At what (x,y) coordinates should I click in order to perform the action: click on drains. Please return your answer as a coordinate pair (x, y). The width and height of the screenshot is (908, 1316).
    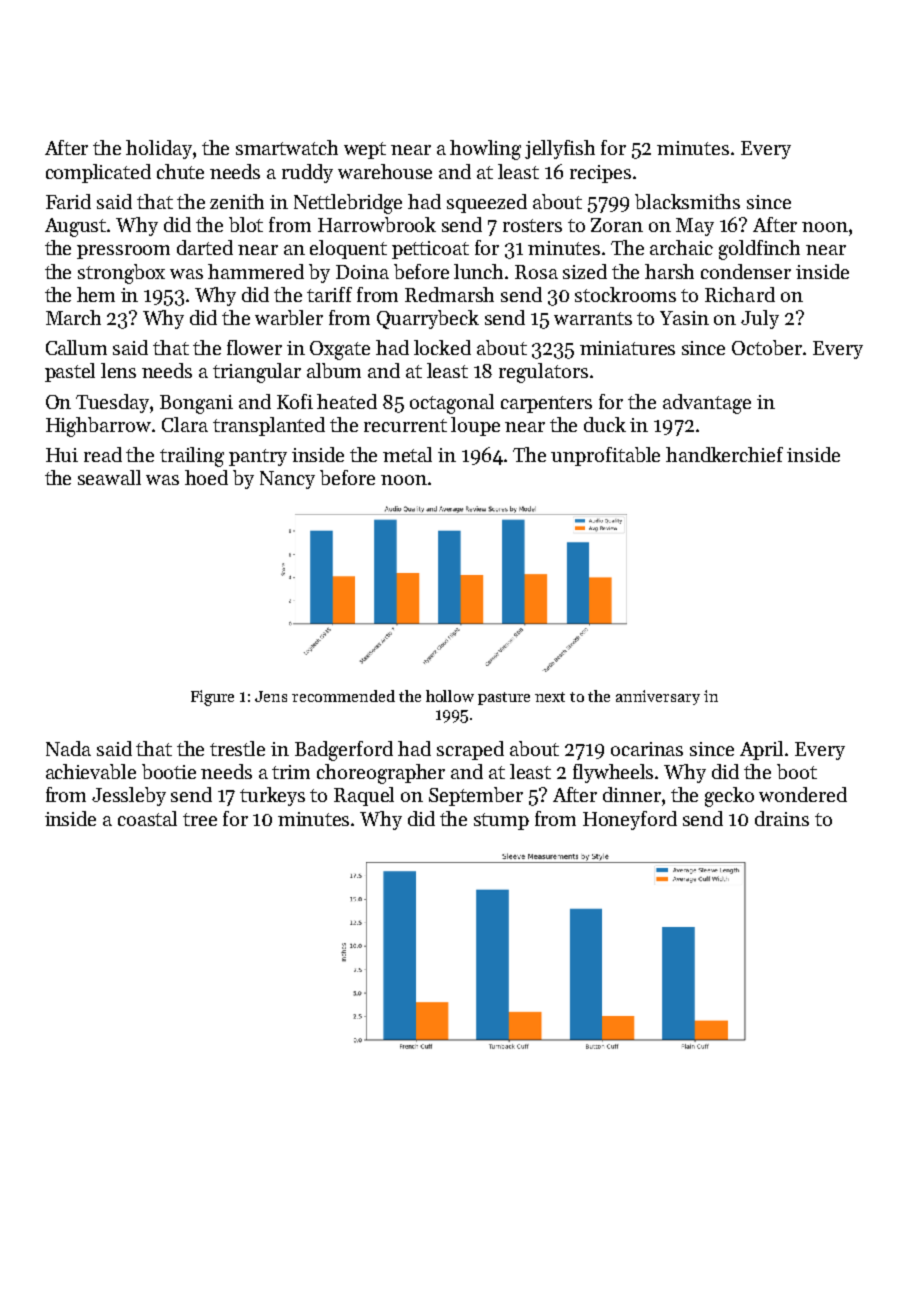
    Looking at the image, I should click on (782, 818).
